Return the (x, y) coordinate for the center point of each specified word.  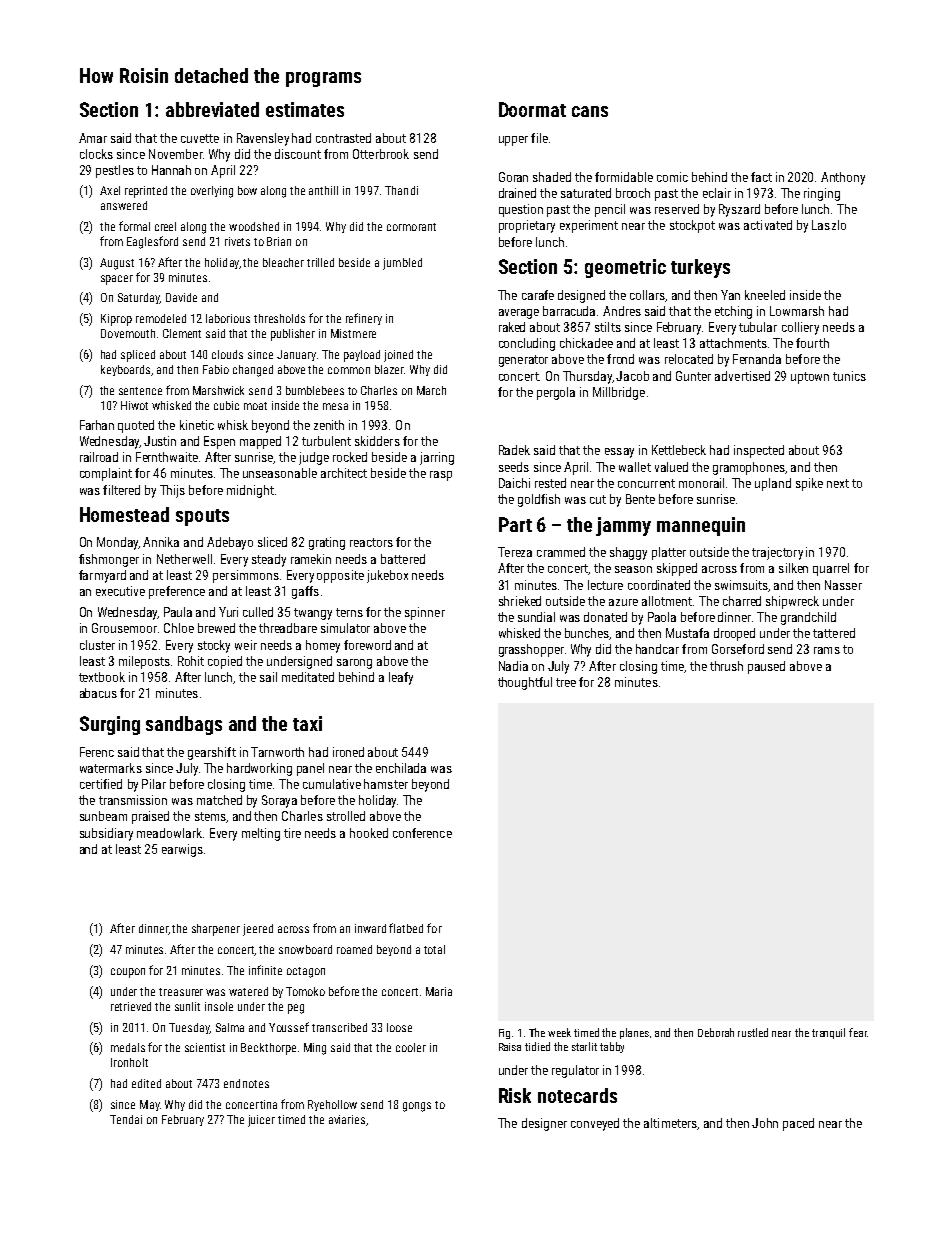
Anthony (843, 178)
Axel (110, 190)
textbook (102, 677)
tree (566, 682)
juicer (261, 1121)
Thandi (401, 190)
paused (766, 667)
